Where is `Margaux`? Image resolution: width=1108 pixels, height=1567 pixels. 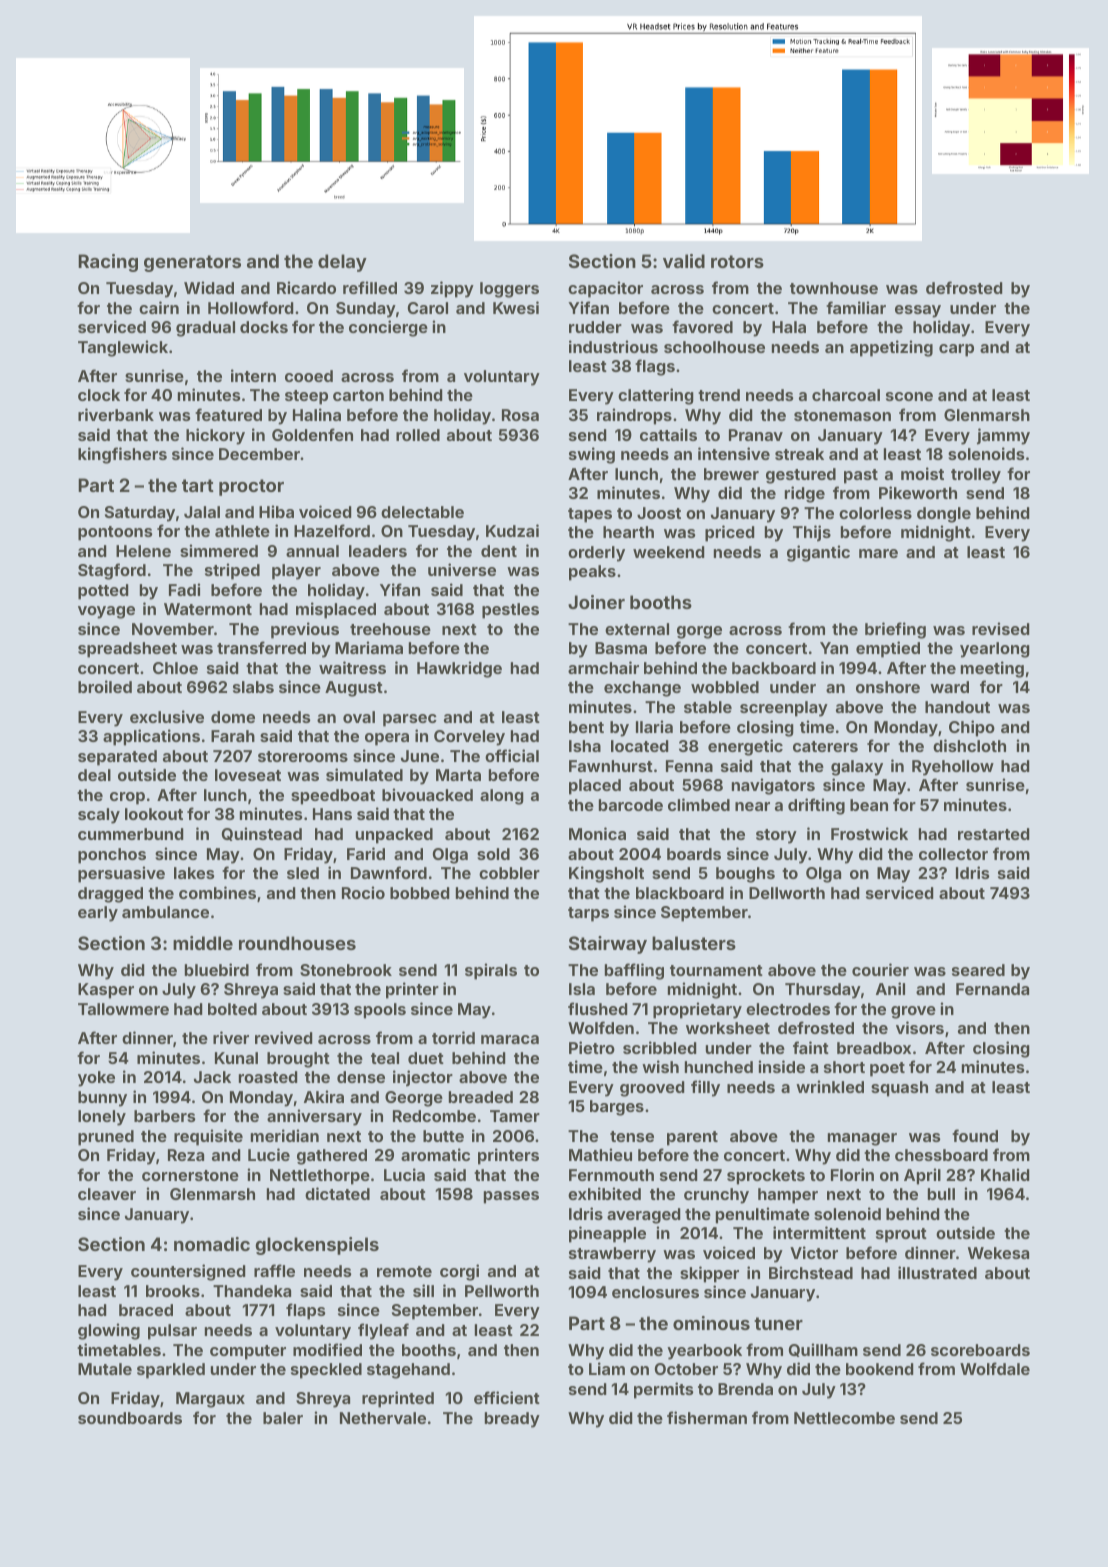 Margaux is located at coordinates (210, 1400).
